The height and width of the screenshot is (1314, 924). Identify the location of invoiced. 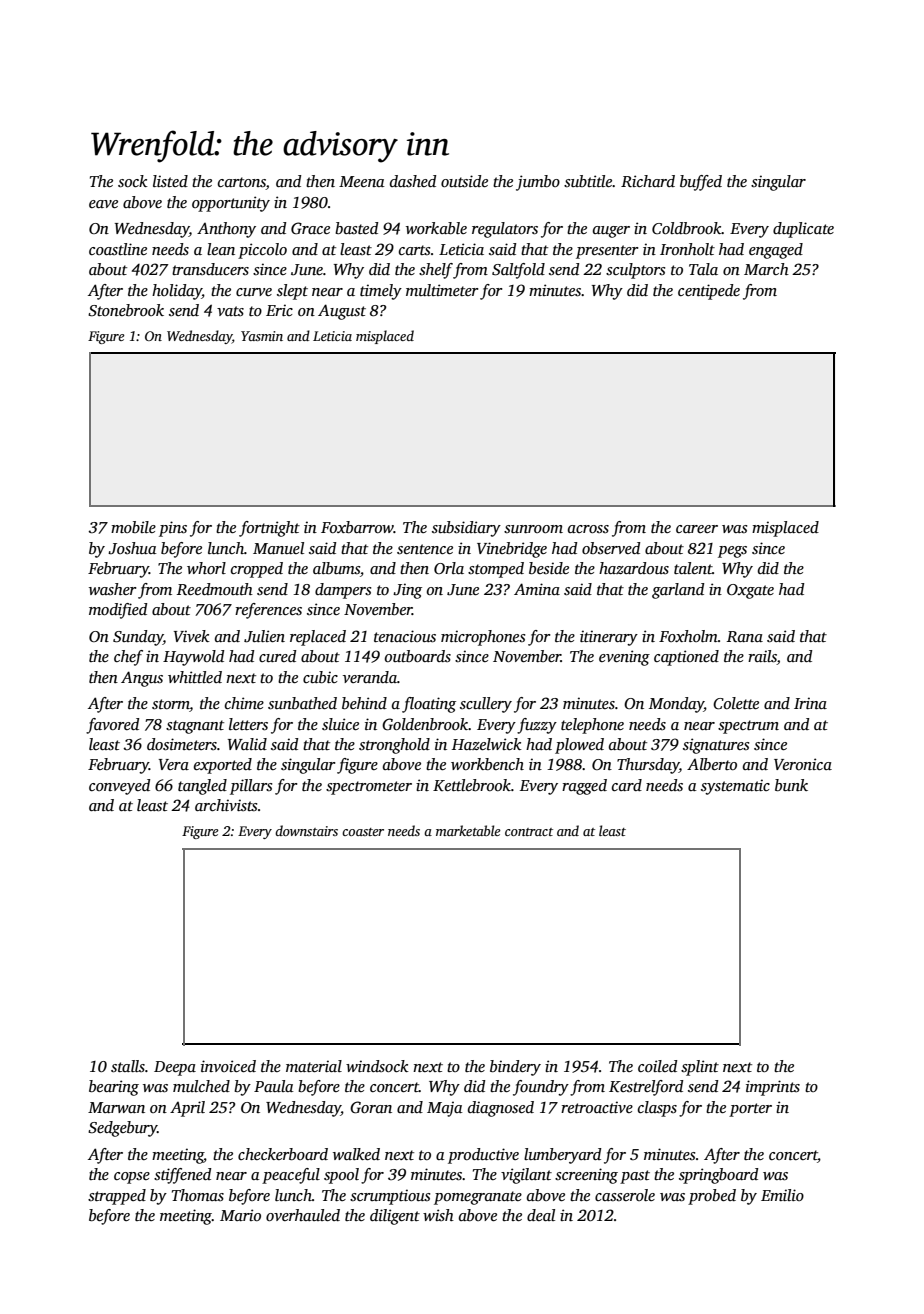
(228, 1066).
